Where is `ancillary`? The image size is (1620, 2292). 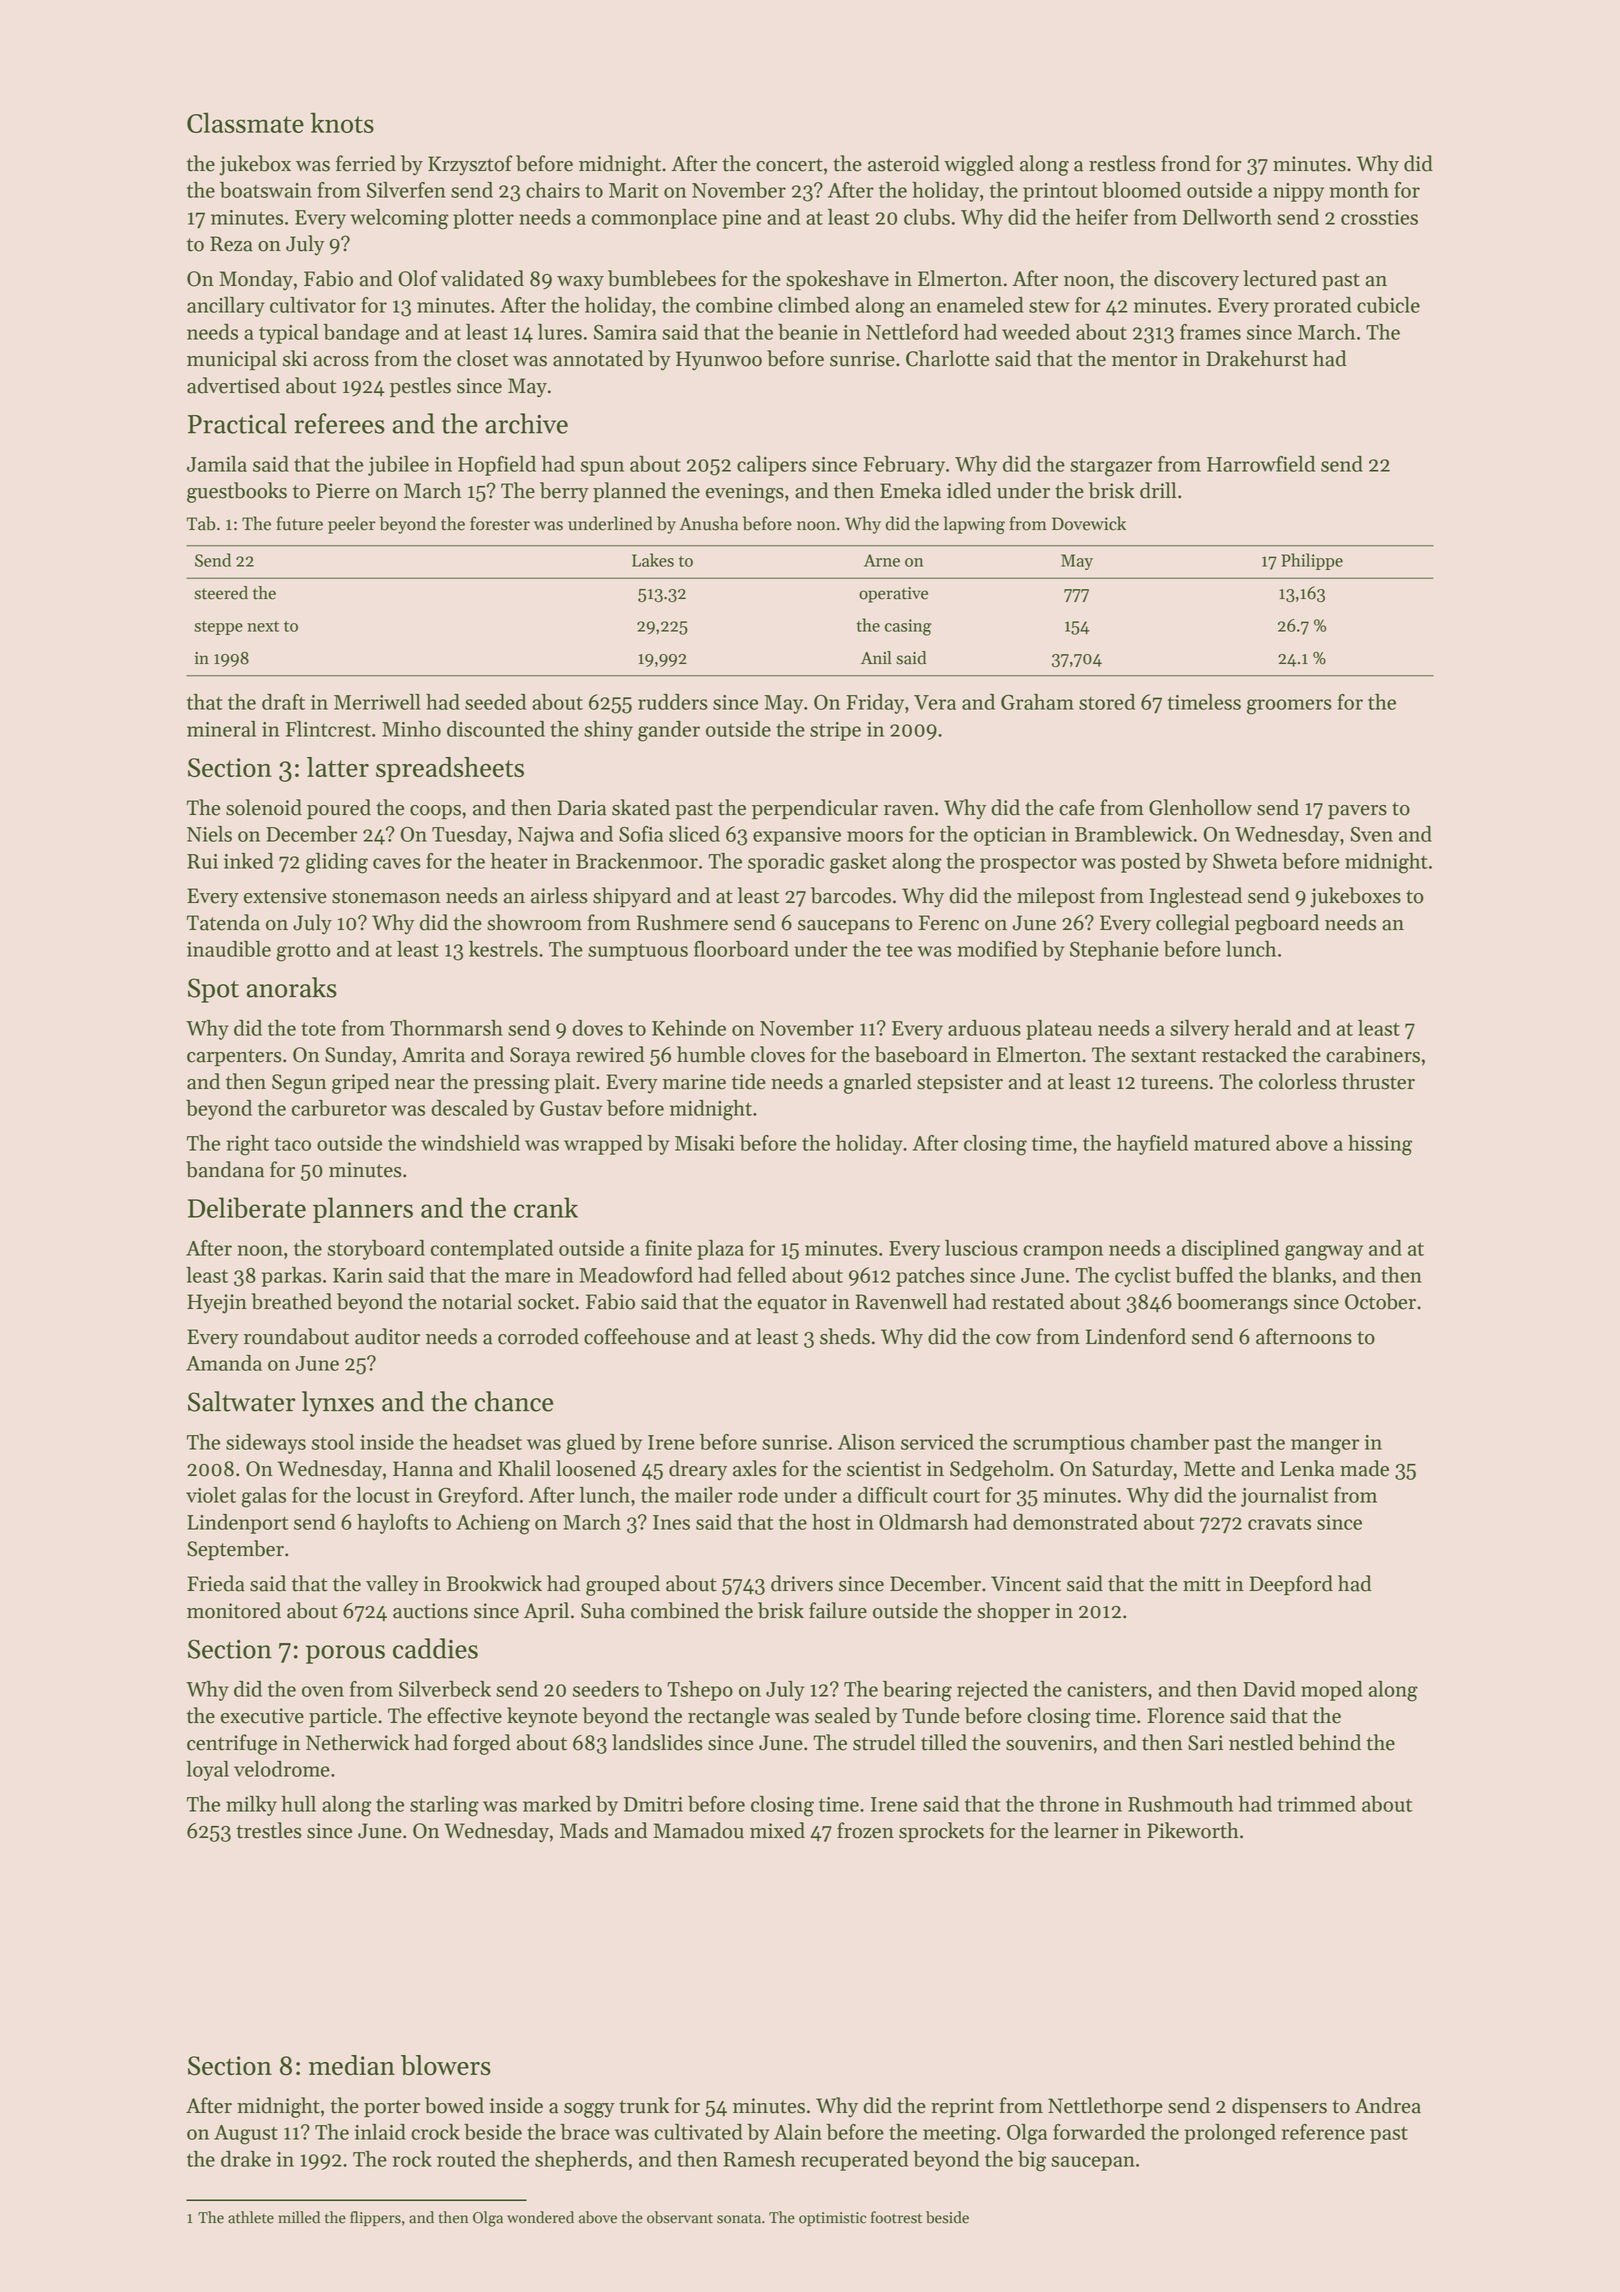 ancillary is located at coordinates (226, 307).
